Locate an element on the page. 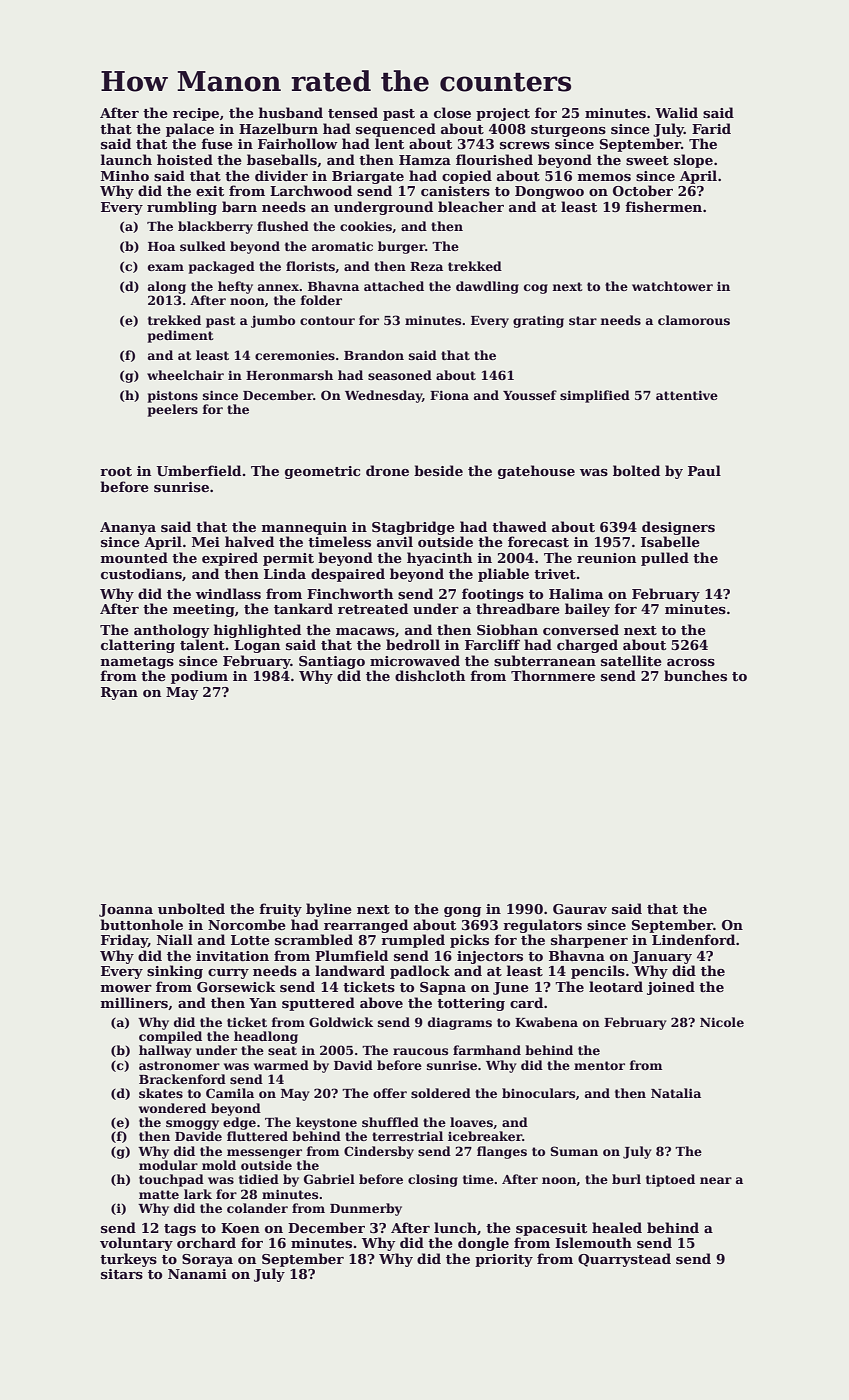 The image size is (849, 1400). project is located at coordinates (503, 114).
